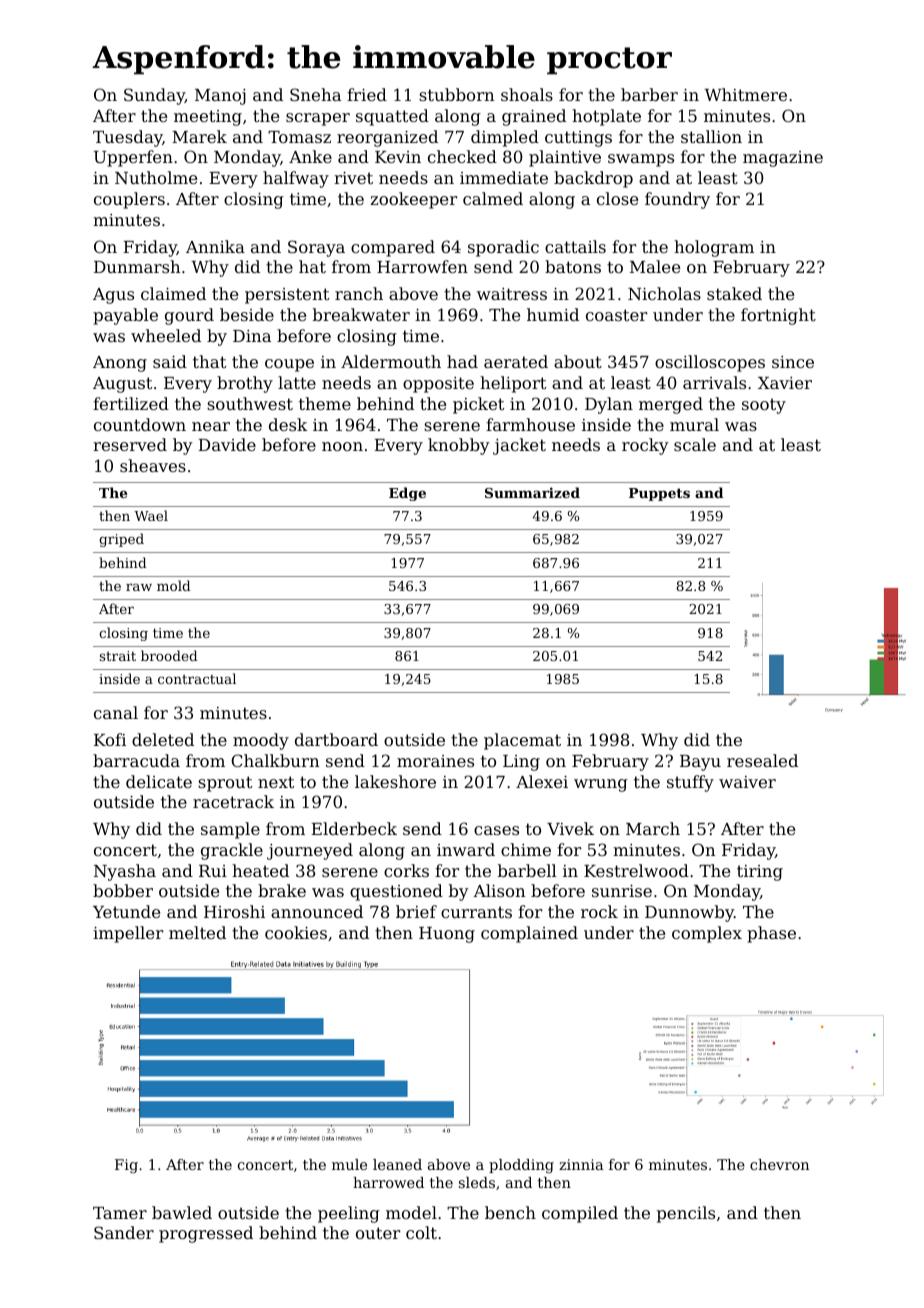 This image has height=1308, width=924. What do you see at coordinates (462, 156) in the image?
I see `checked` at bounding box center [462, 156].
